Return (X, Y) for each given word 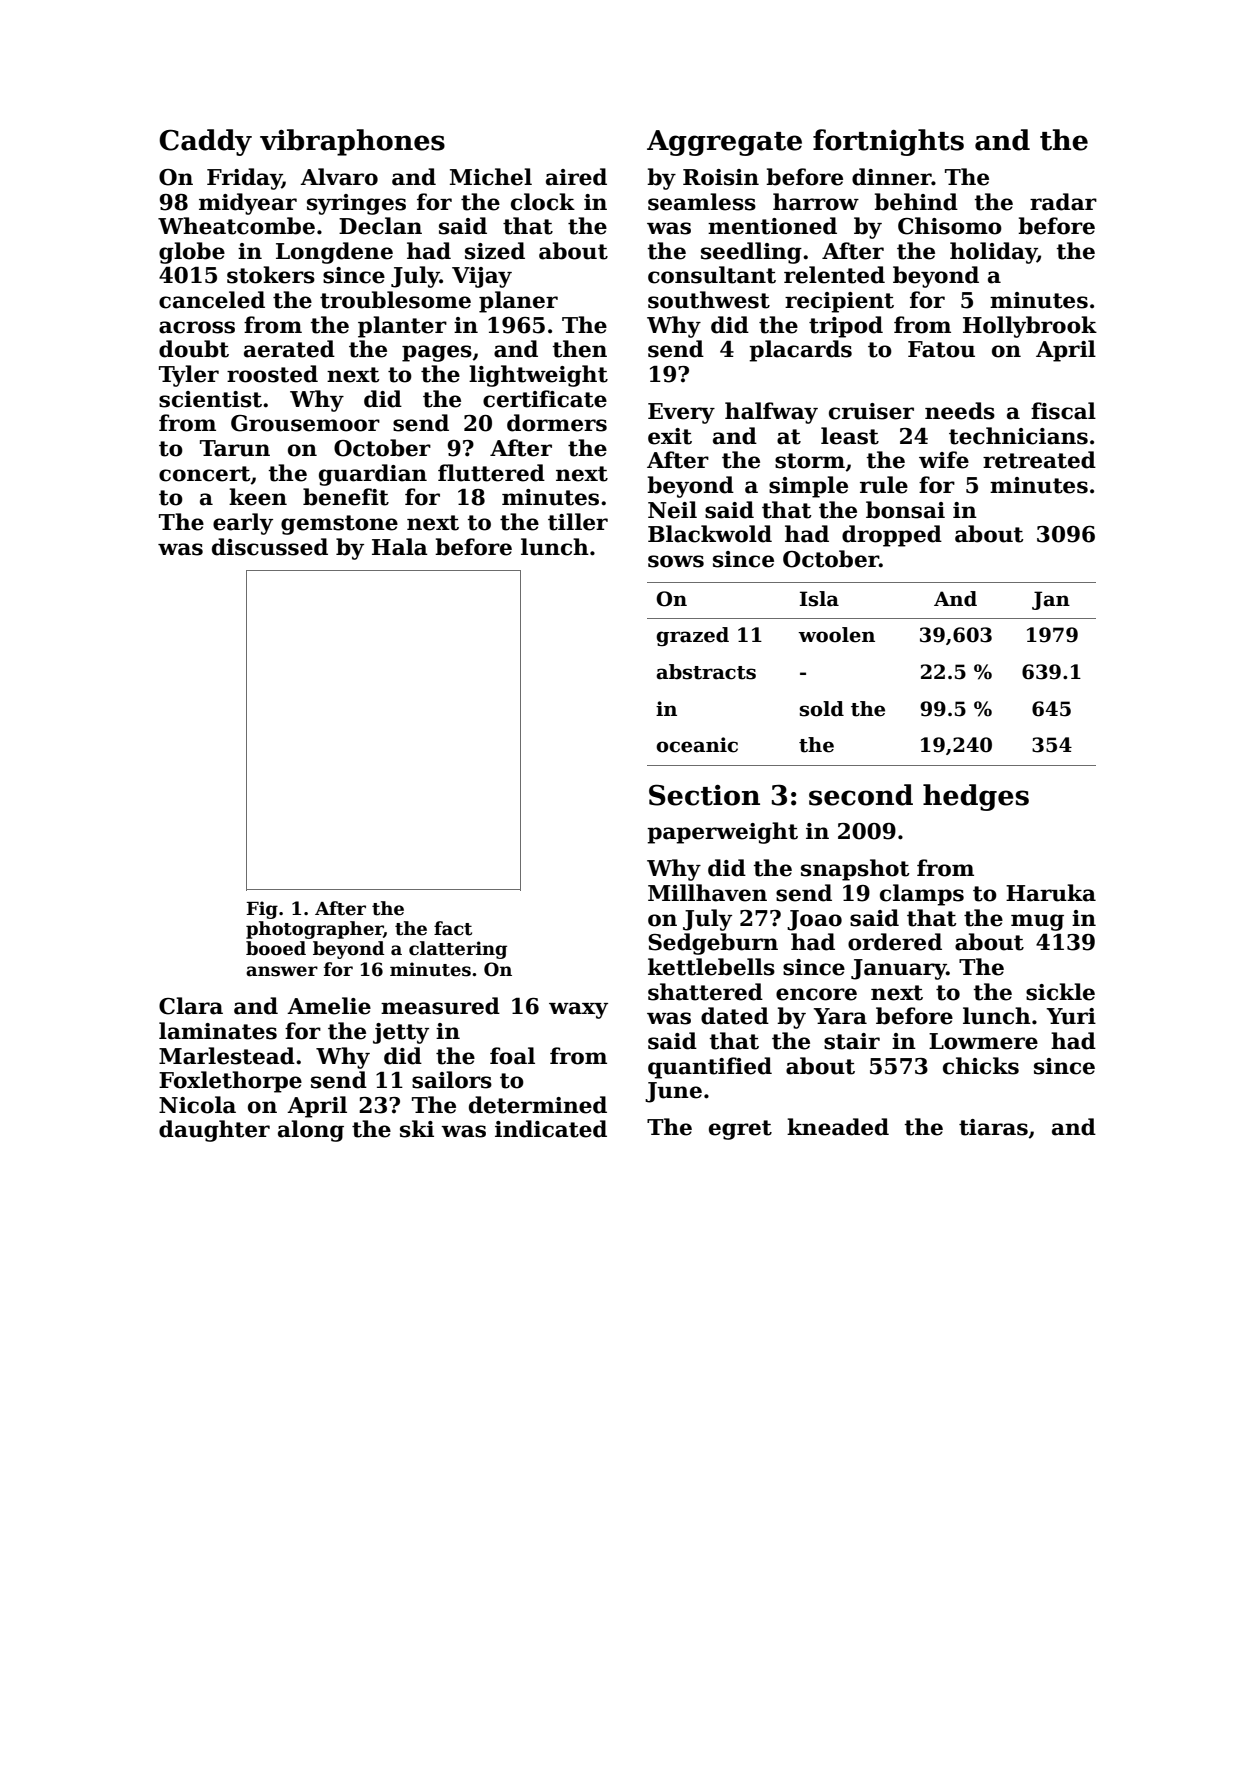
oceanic (697, 745)
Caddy (205, 142)
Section (704, 795)
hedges (976, 797)
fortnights (888, 142)
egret (740, 1130)
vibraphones (352, 142)
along (311, 1131)
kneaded (838, 1127)
